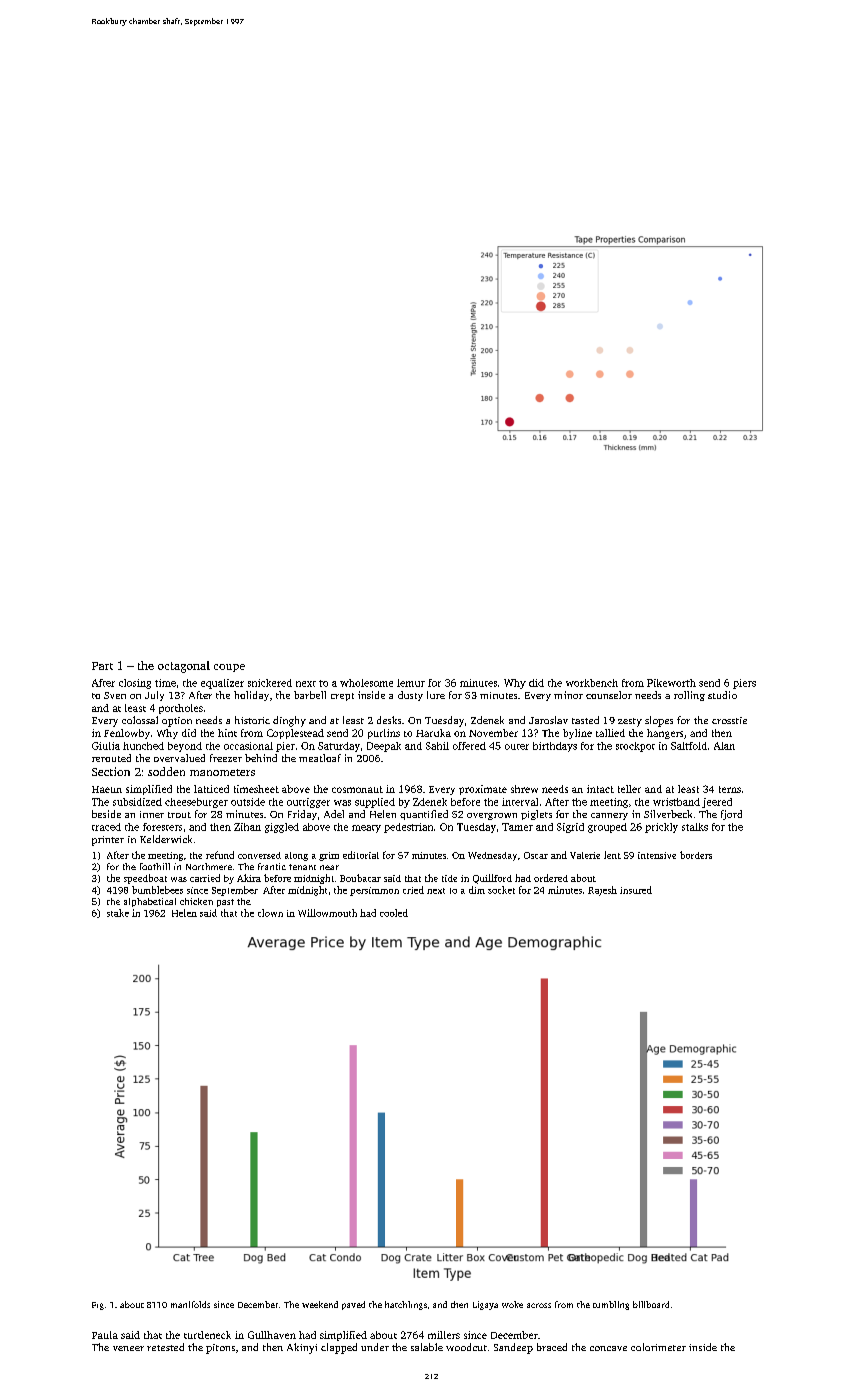 The height and width of the image is (1400, 849). I want to click on Haeun, so click(107, 789).
